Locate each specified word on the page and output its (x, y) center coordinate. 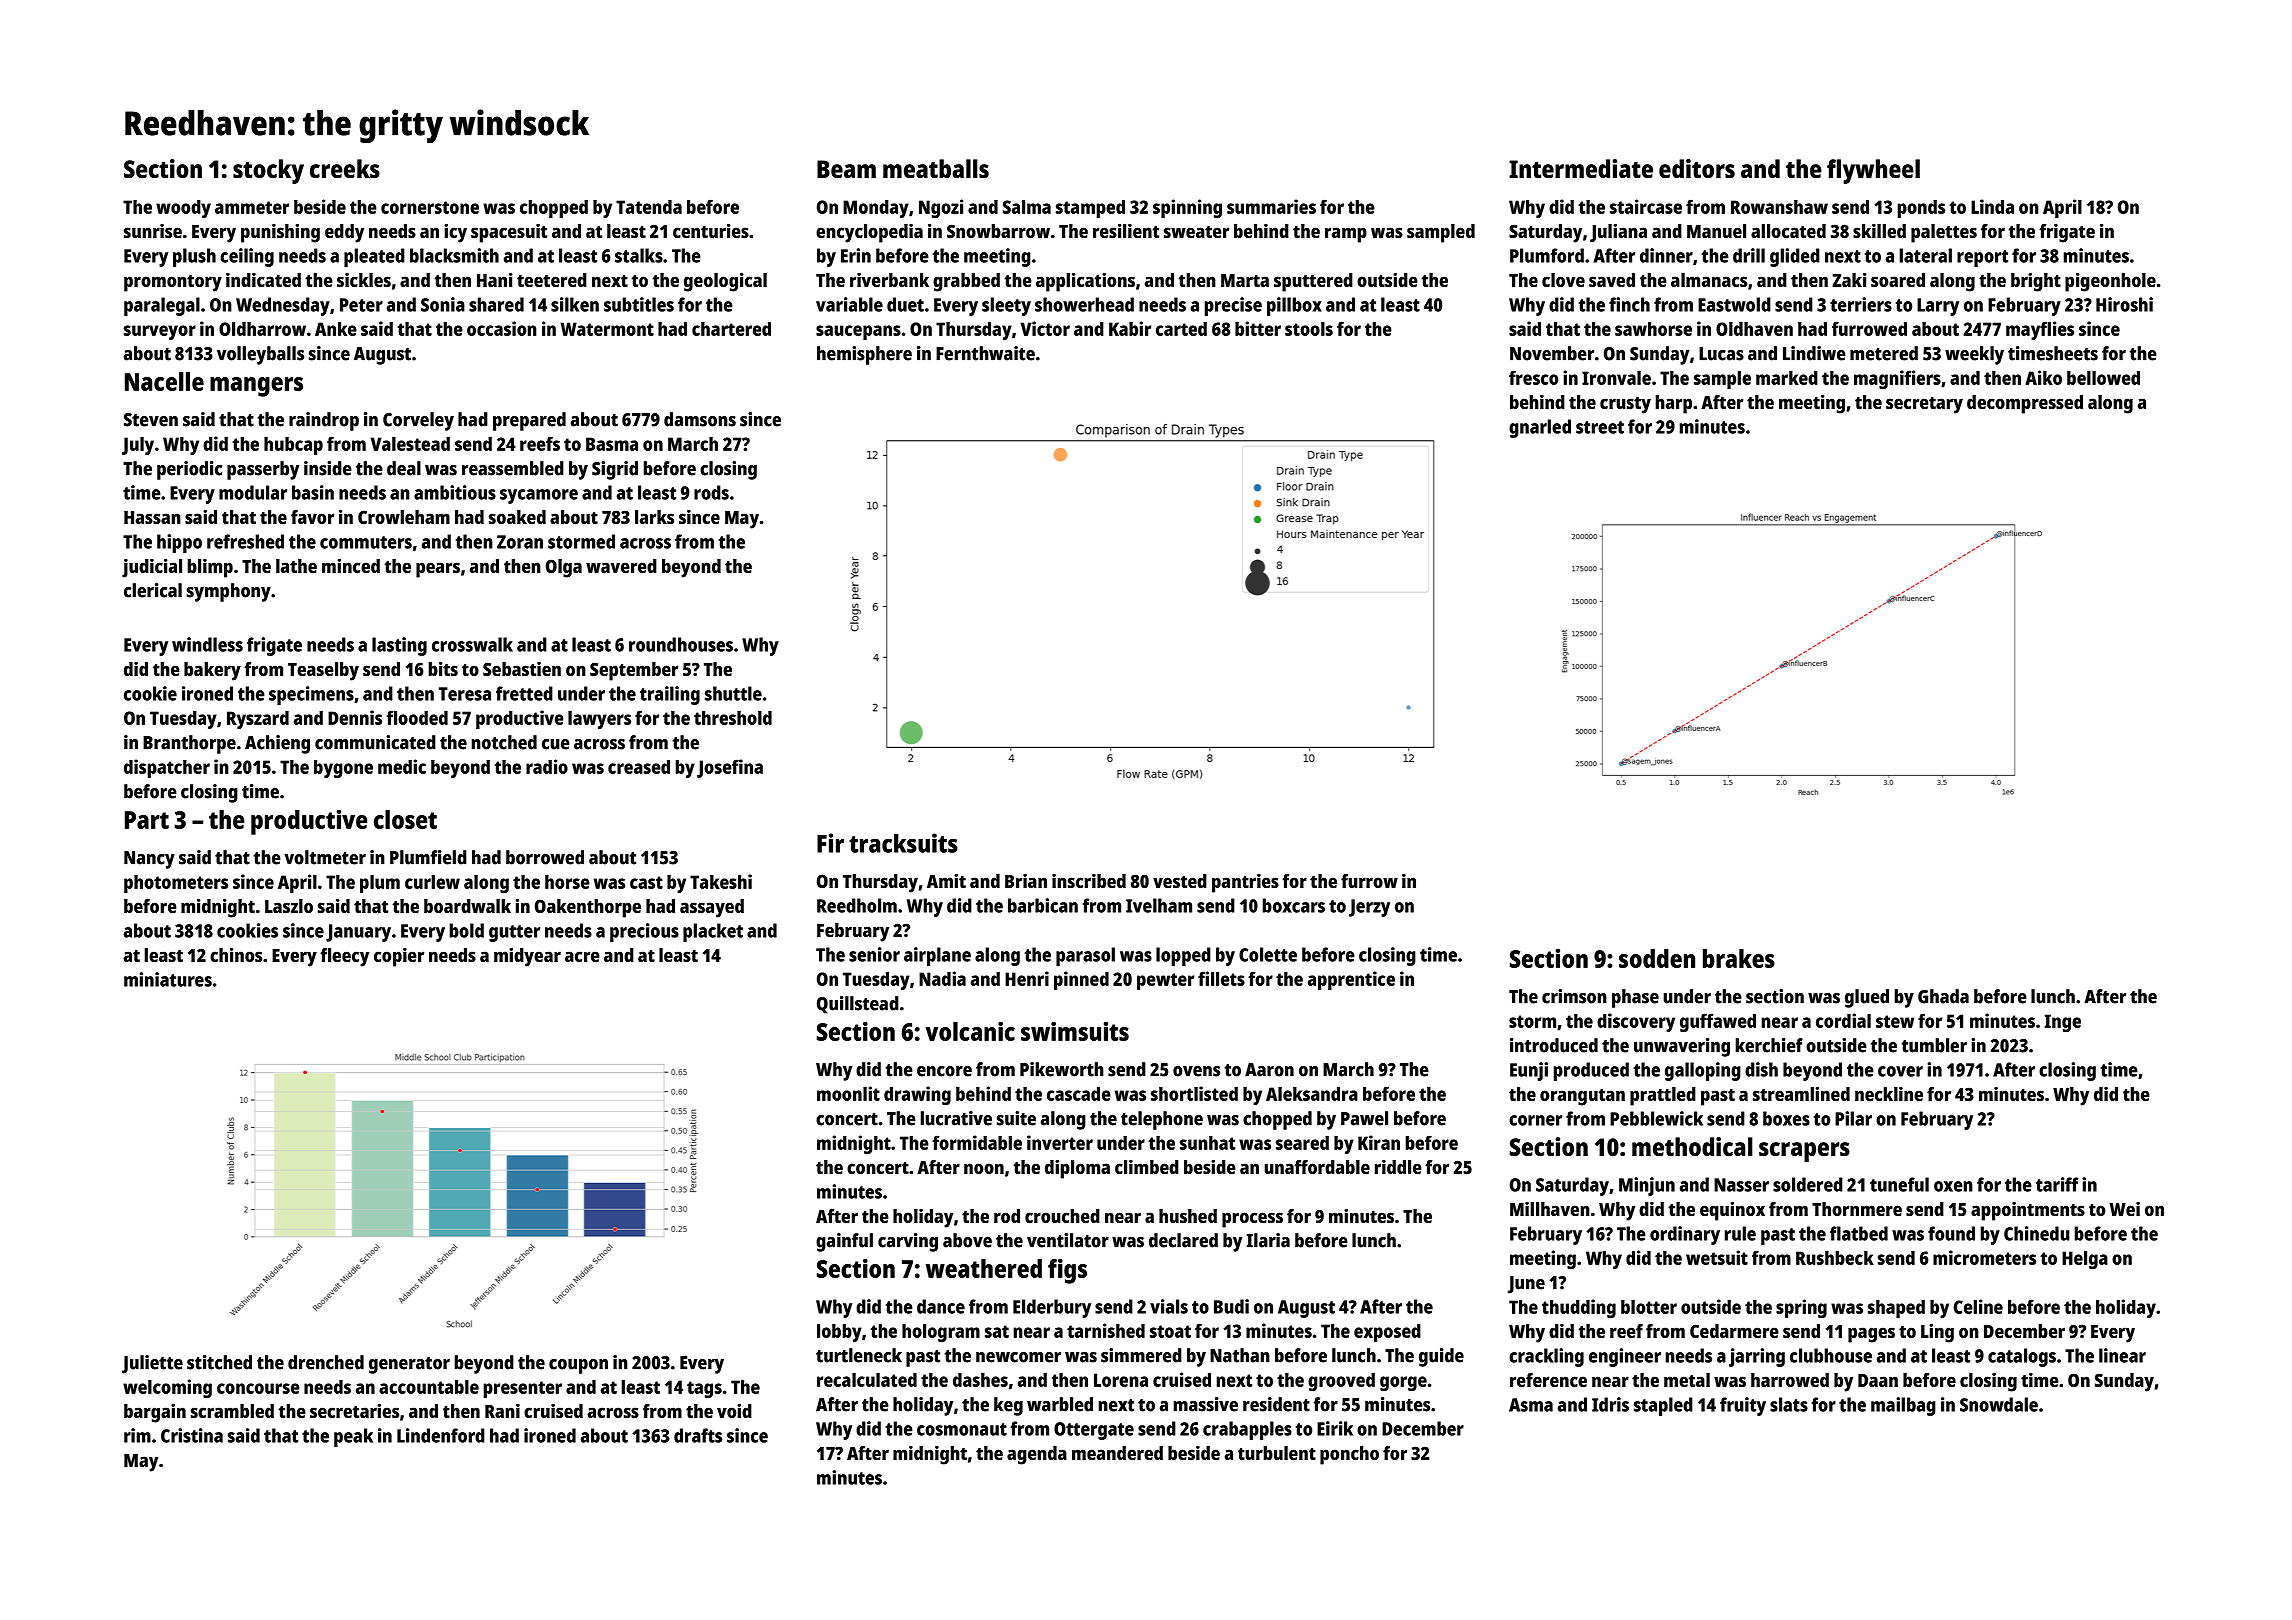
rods (711, 492)
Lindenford (441, 1435)
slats (1789, 1404)
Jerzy (1369, 908)
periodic (189, 470)
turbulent (1277, 1453)
